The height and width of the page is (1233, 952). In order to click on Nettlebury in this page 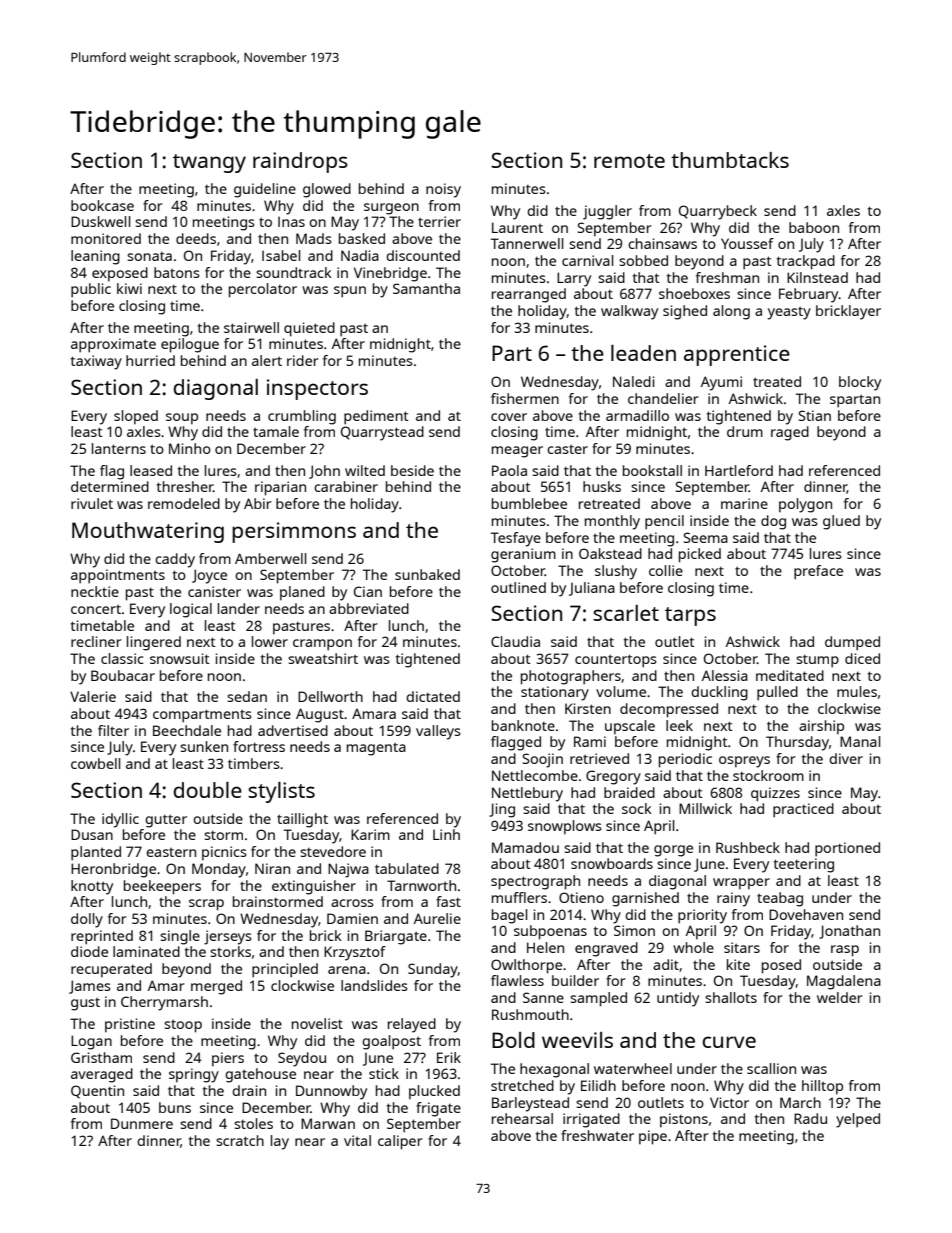, I will do `click(527, 794)`.
